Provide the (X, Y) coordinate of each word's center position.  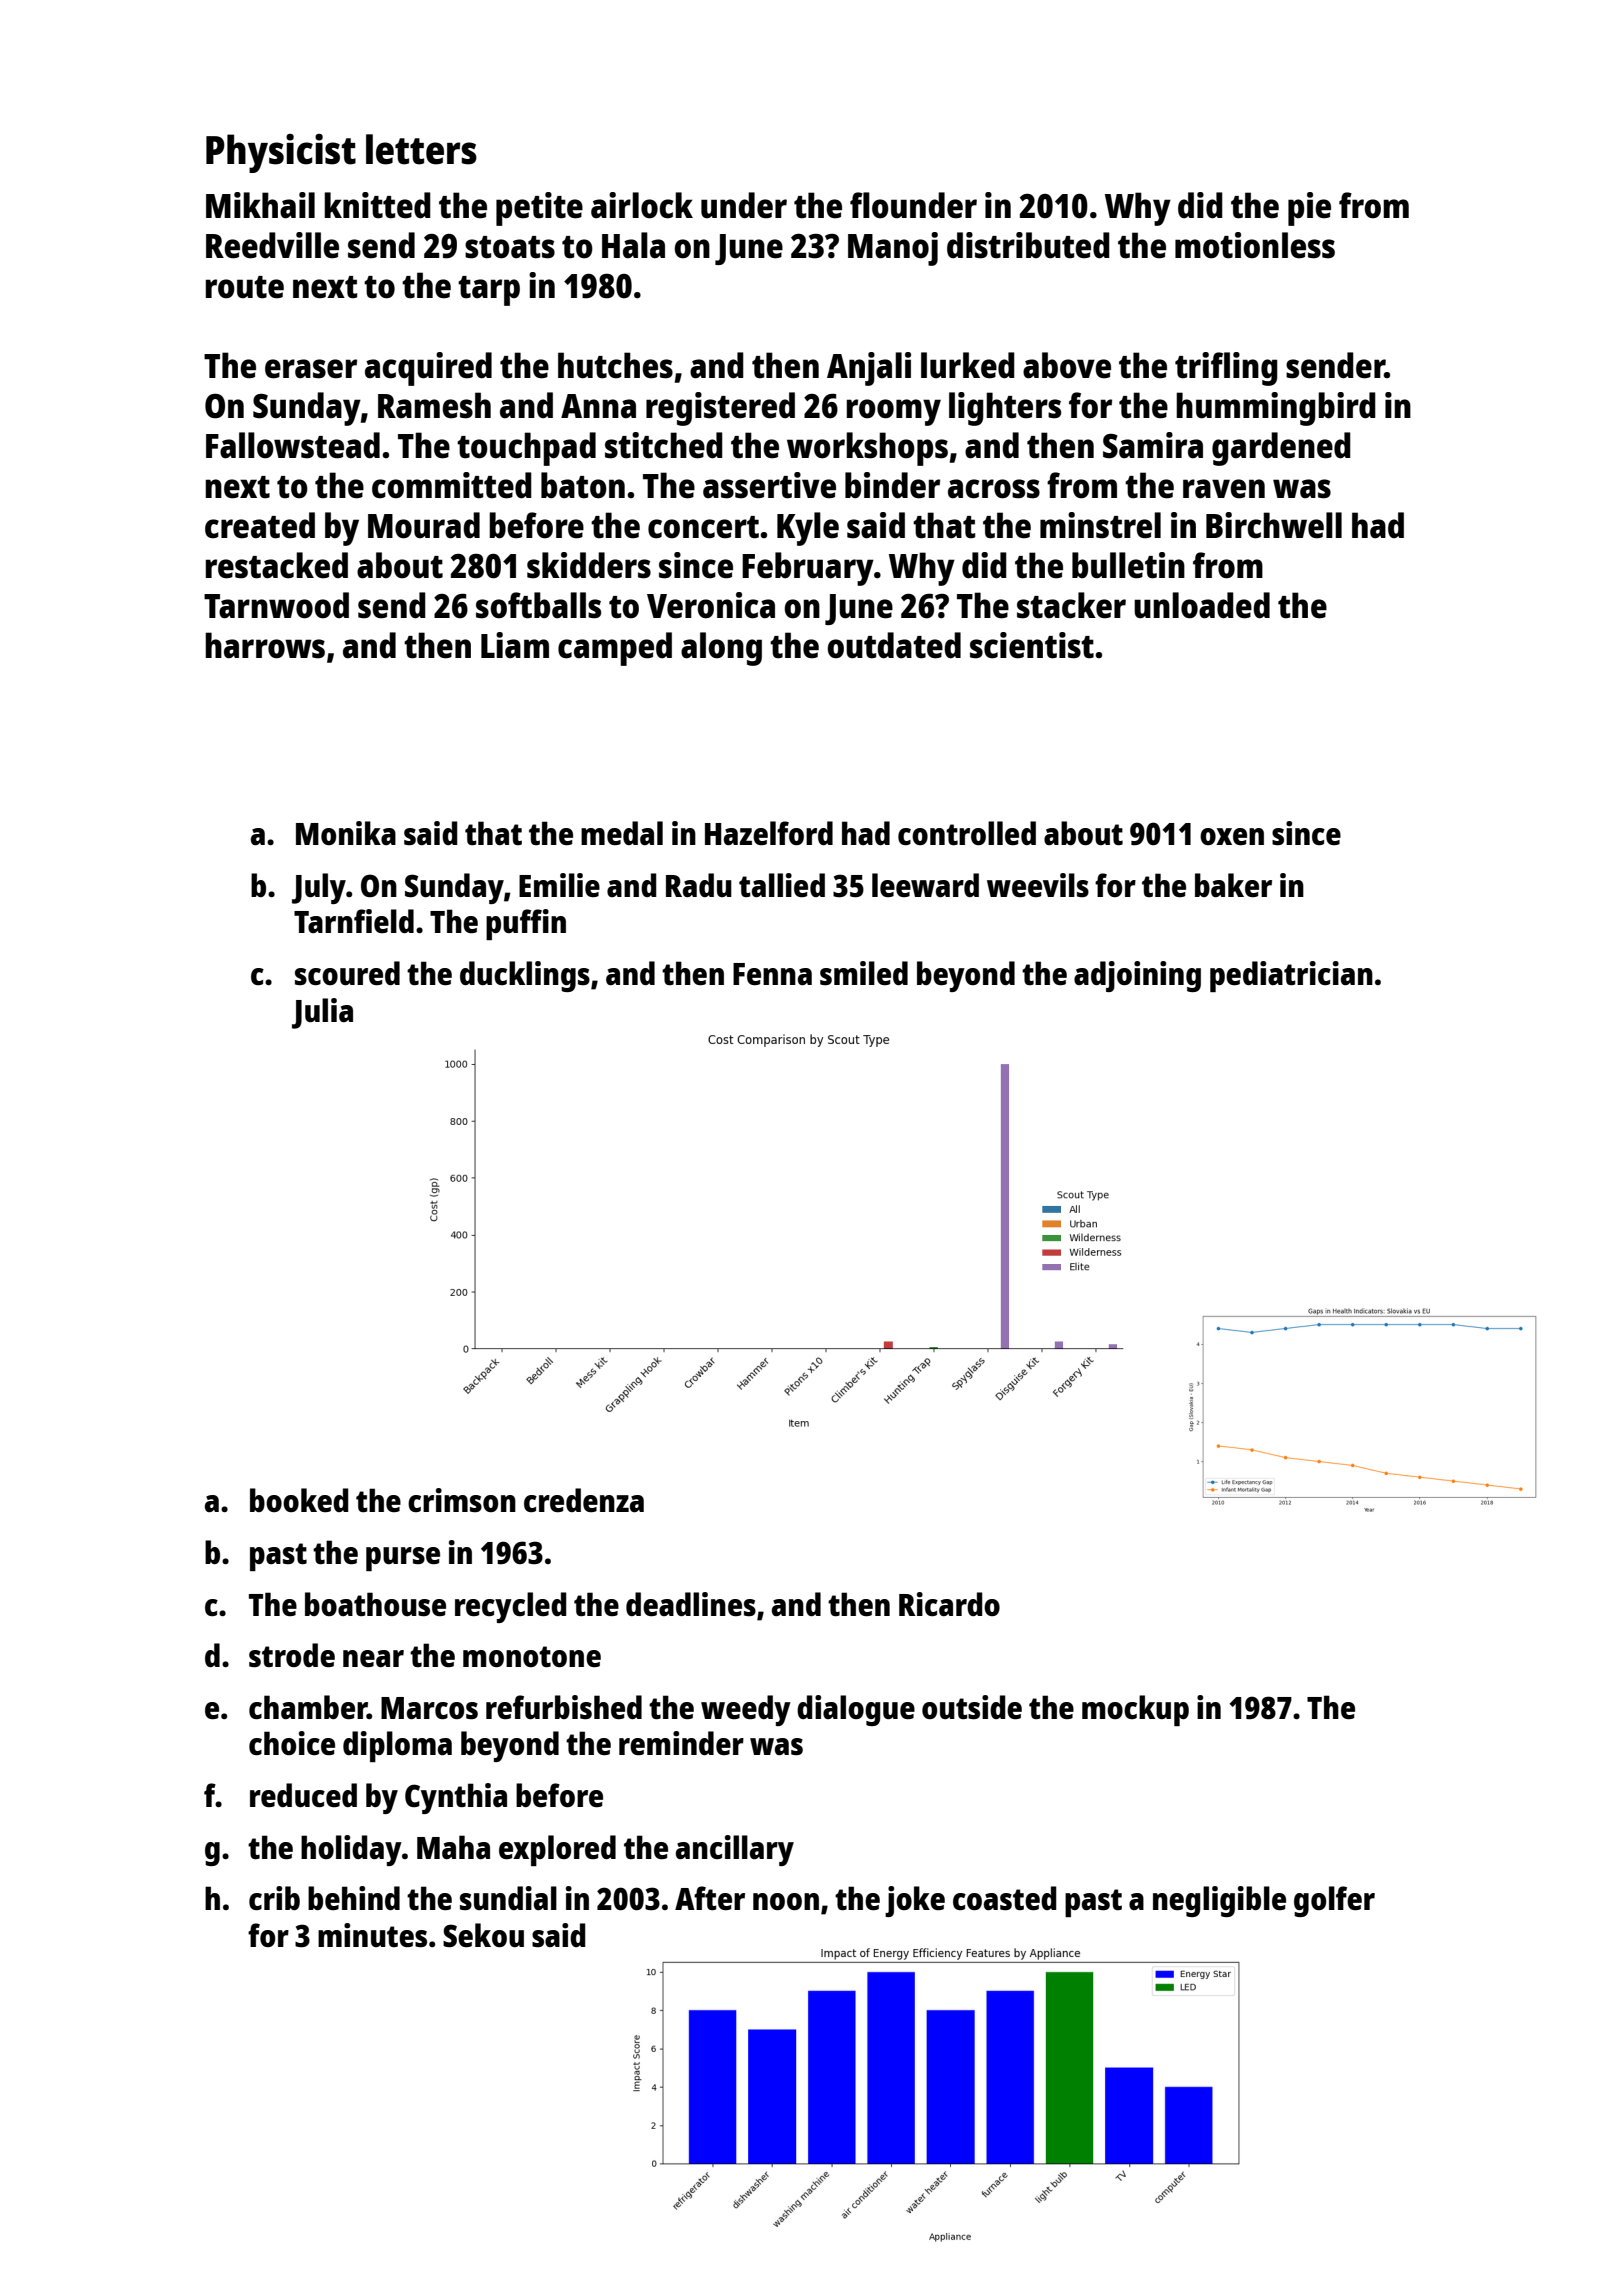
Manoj (893, 249)
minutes (372, 1935)
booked (299, 1500)
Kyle (808, 529)
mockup (1135, 1710)
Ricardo (949, 1604)
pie (1309, 209)
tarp (489, 291)
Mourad (424, 525)
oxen (1232, 837)
